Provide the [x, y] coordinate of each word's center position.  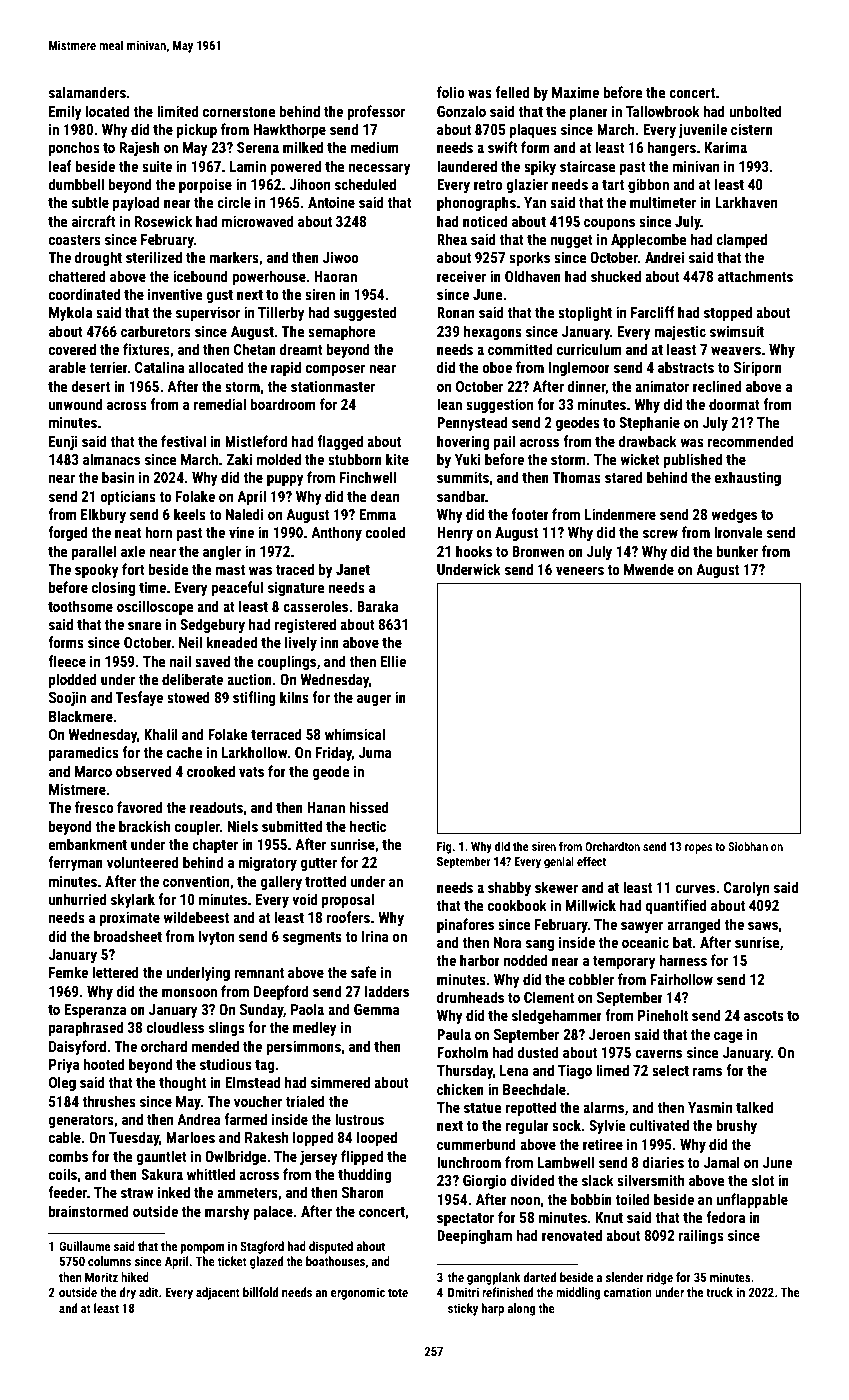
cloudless [175, 1027]
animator [662, 386]
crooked [211, 771]
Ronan [455, 312]
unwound [75, 404]
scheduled [365, 184]
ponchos [74, 148]
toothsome [80, 606]
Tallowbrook [663, 111]
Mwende [649, 569]
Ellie [393, 661]
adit [148, 1292]
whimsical [355, 734]
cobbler [591, 979]
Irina [375, 936]
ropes [698, 849]
